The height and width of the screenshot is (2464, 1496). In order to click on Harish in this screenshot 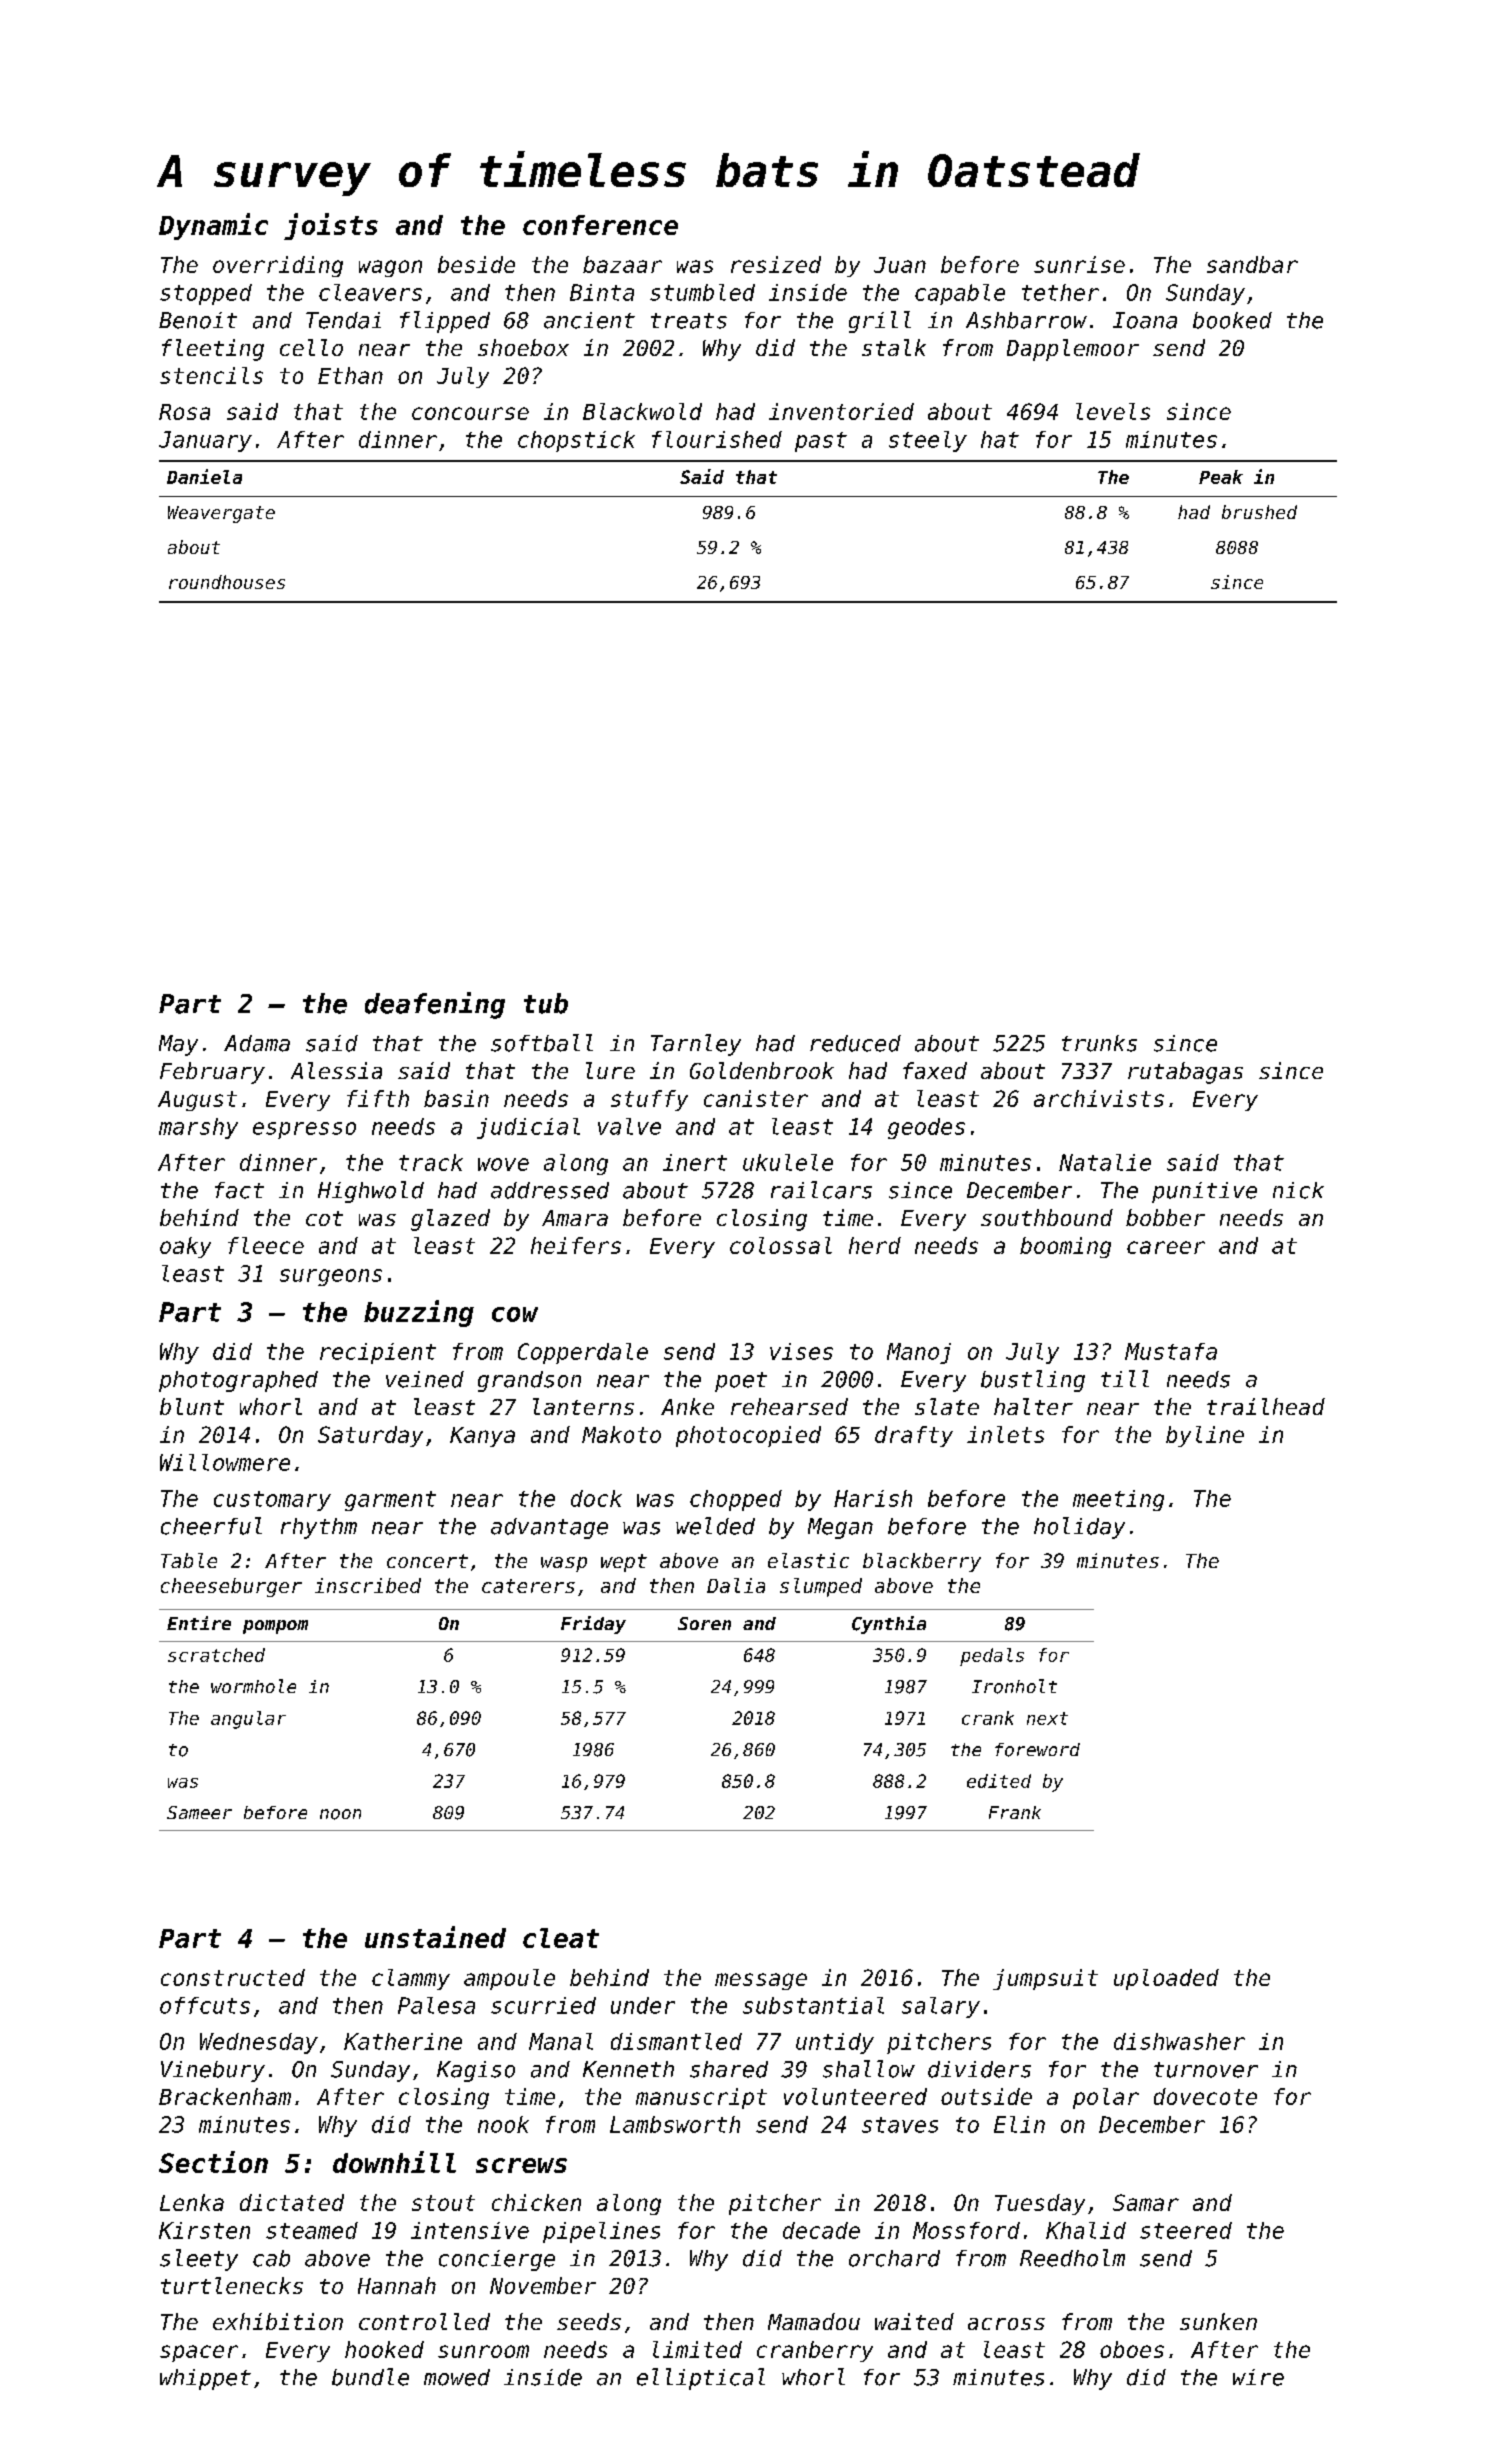, I will do `click(873, 1498)`.
